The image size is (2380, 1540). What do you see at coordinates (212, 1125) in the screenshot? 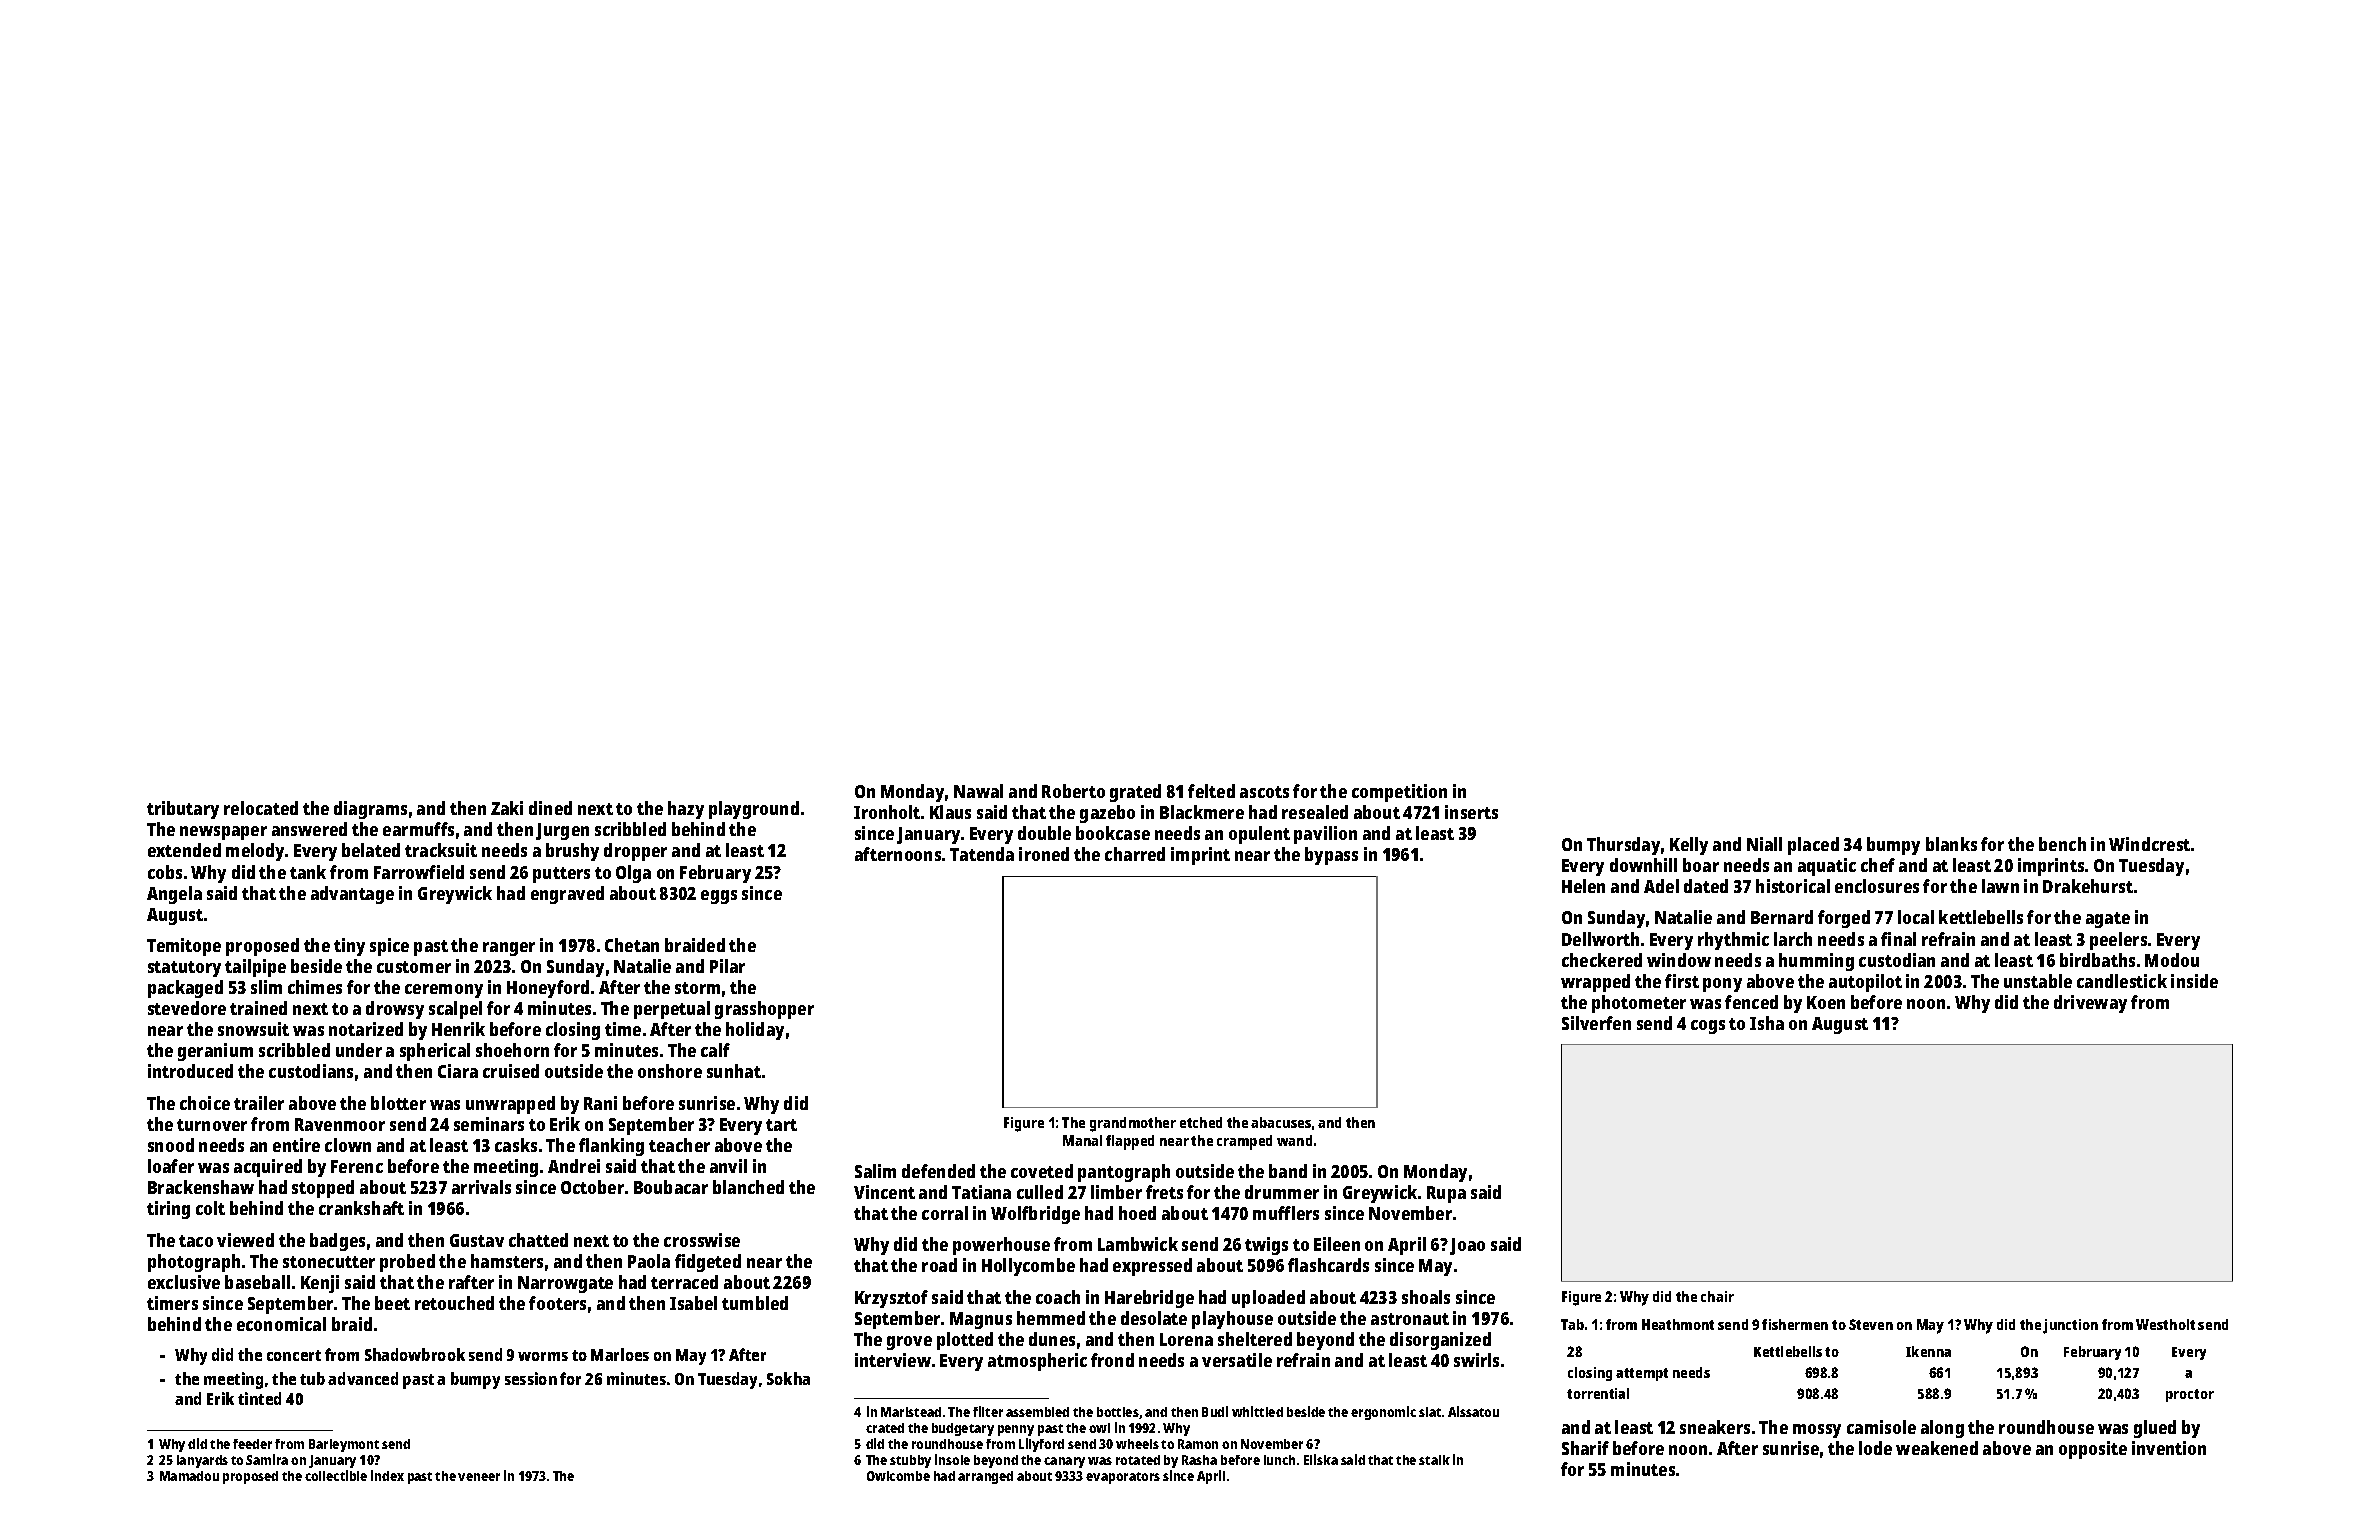
I see `turnover` at bounding box center [212, 1125].
